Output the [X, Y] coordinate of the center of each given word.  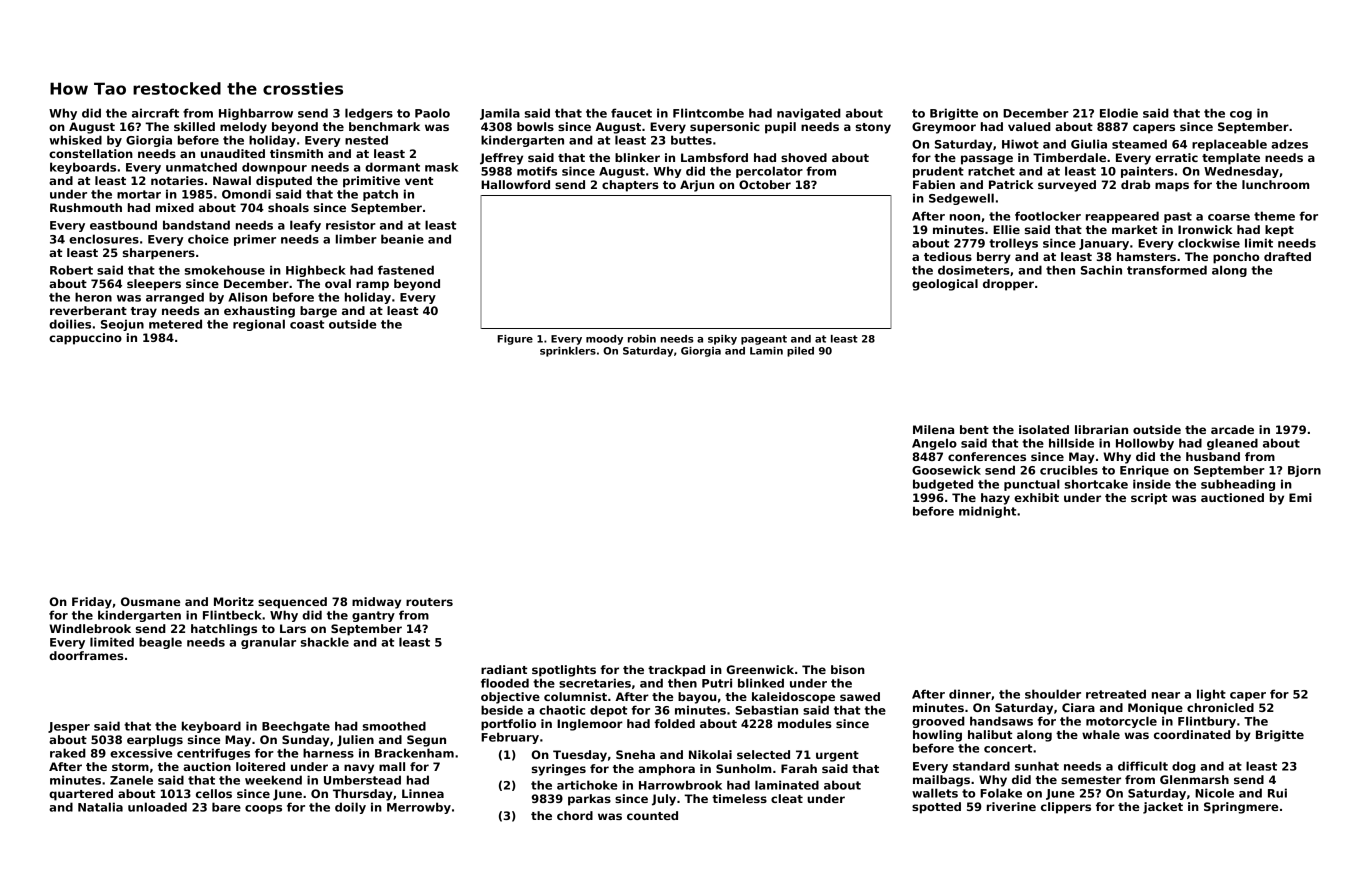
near [1166, 695]
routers [429, 602]
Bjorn [1304, 471]
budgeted [943, 485]
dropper [1008, 285]
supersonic [725, 128]
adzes [1289, 144]
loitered [260, 766]
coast [307, 324]
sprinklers [568, 352]
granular [268, 643]
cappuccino [85, 339]
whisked [75, 140]
